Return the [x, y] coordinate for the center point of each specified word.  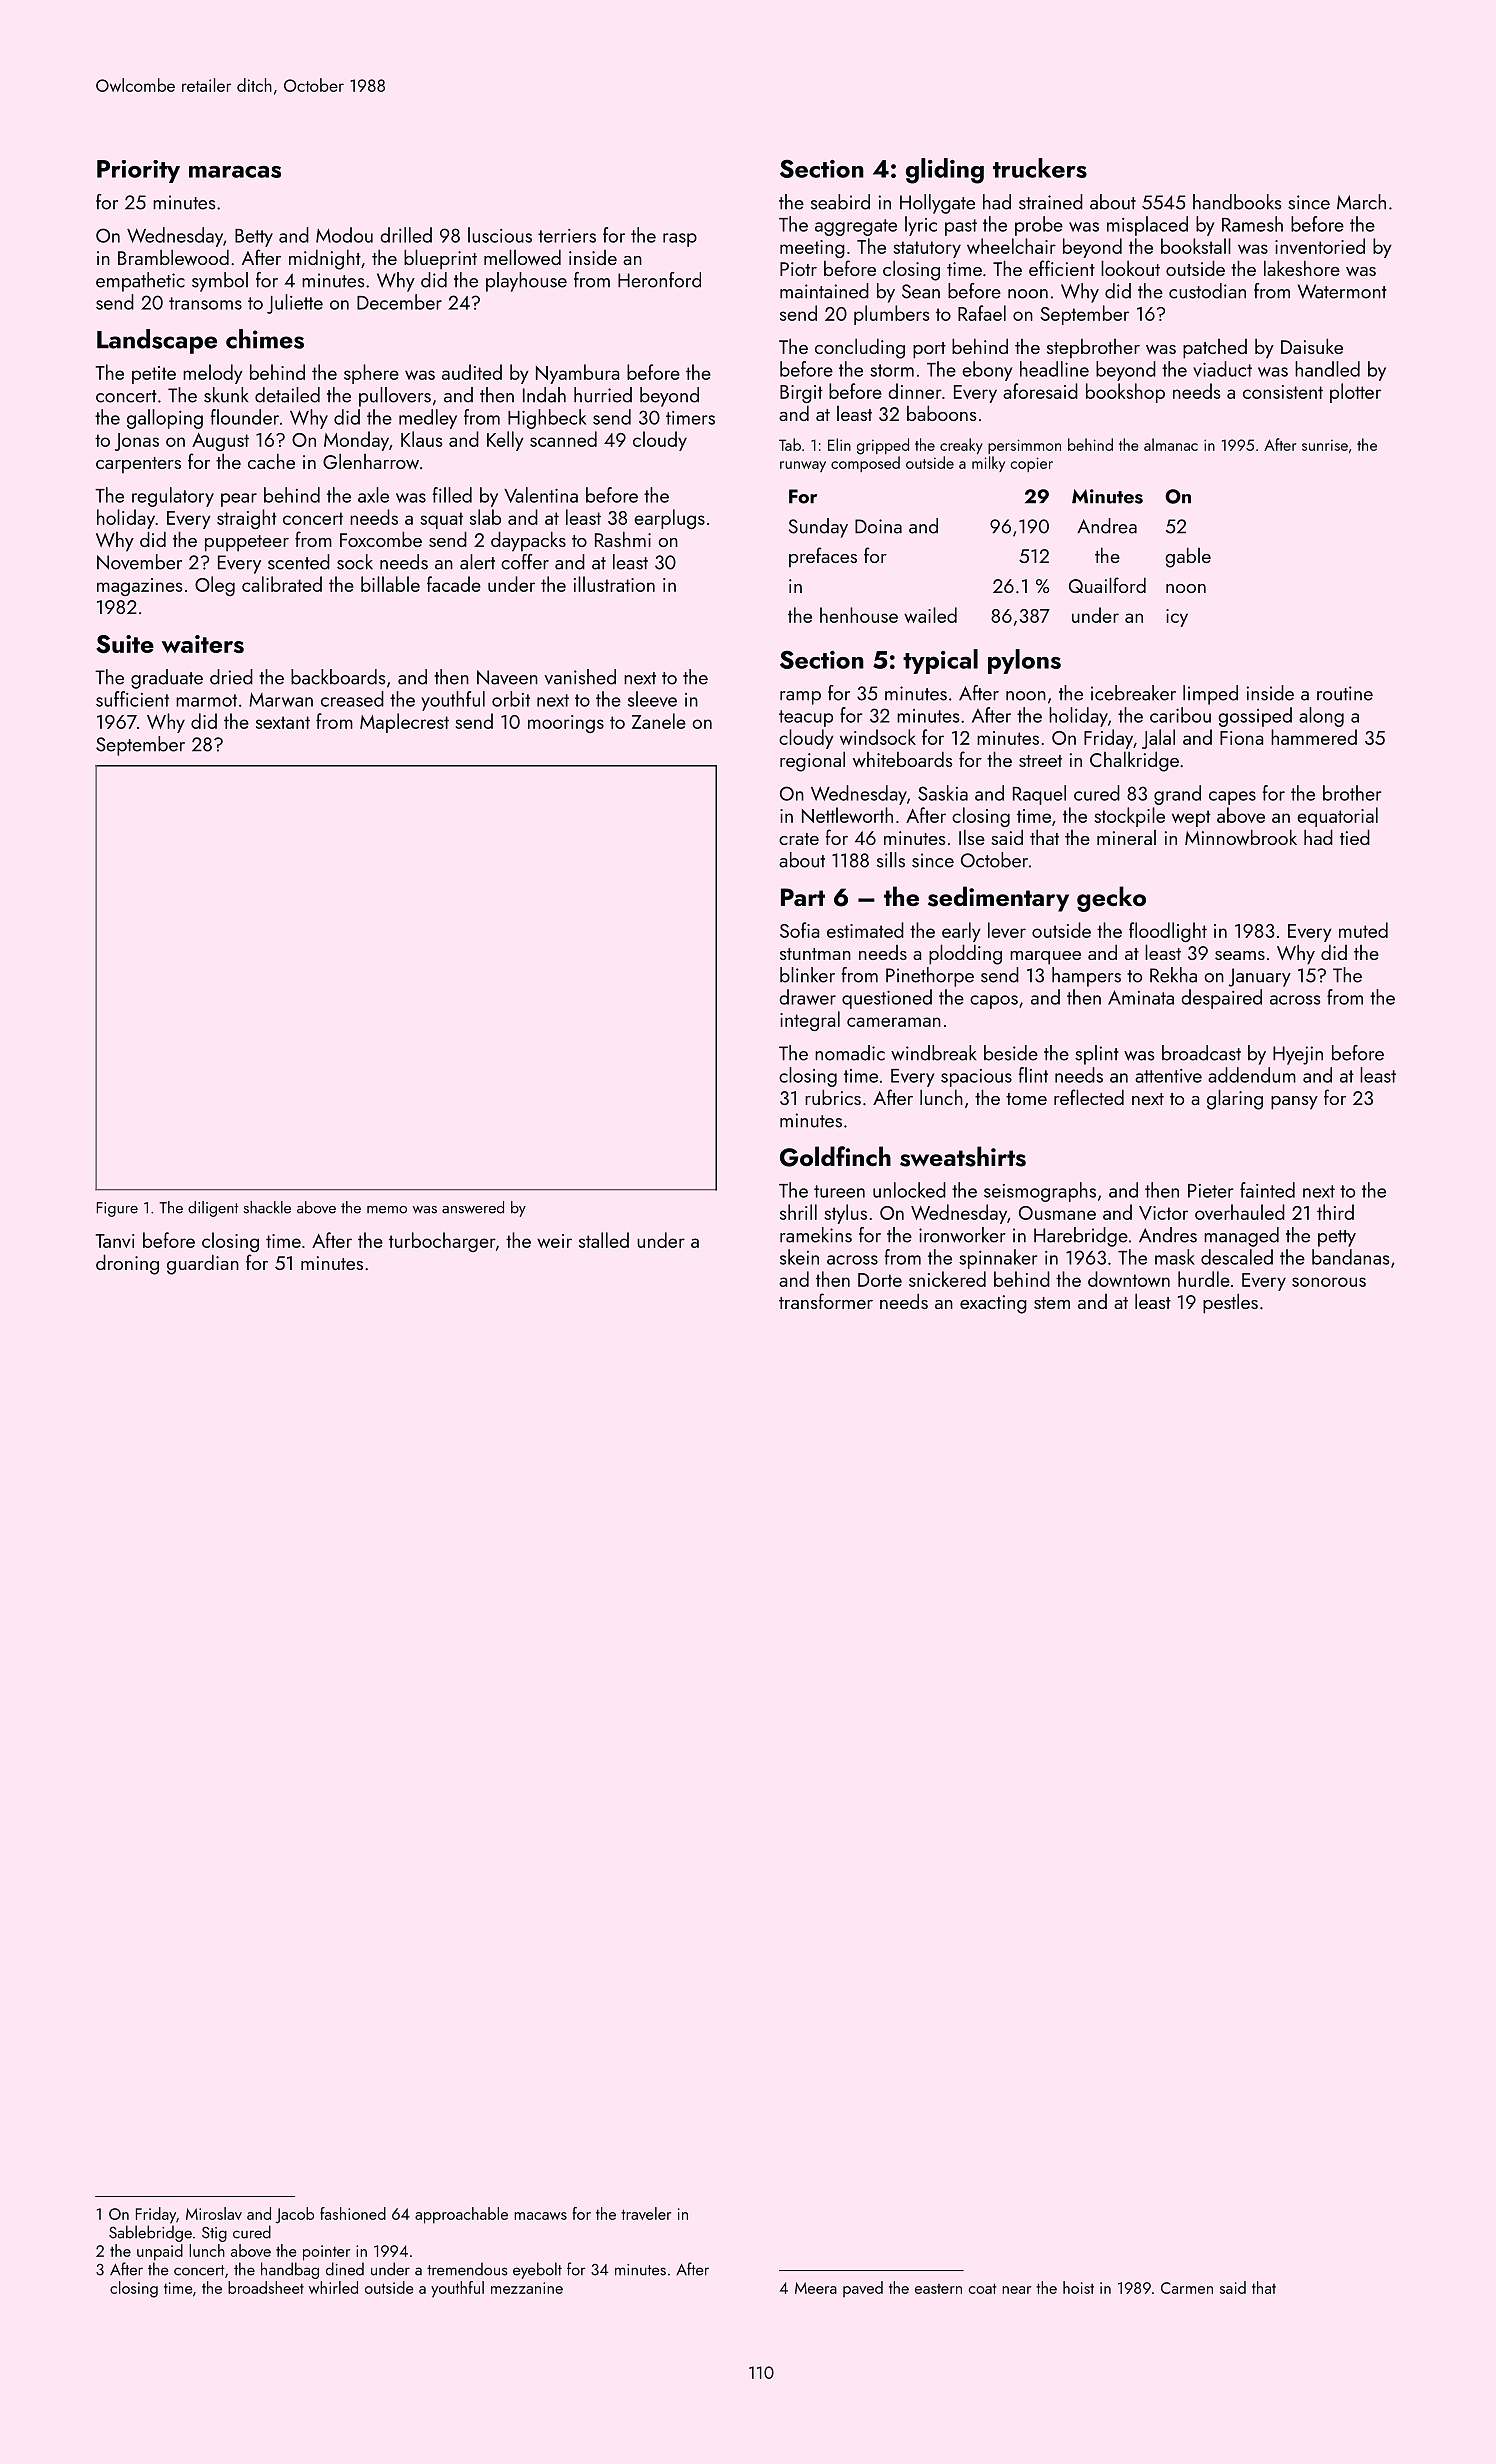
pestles [1230, 1303]
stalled [604, 1240]
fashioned [353, 2213]
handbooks [1237, 202]
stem [1052, 1303]
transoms [205, 303]
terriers [567, 236]
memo [387, 1210]
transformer [826, 1301]
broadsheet [266, 2287]
